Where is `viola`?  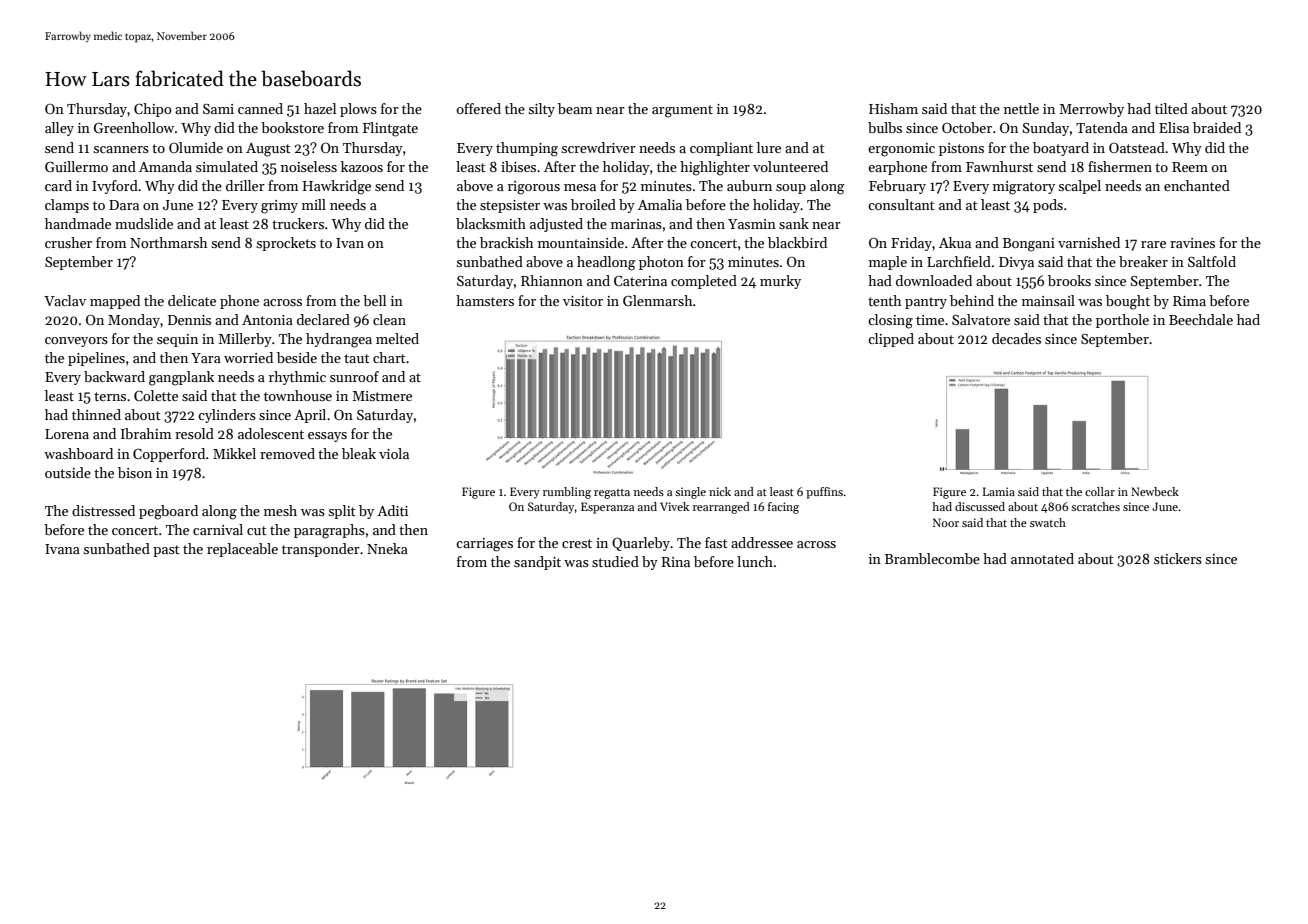 viola is located at coordinates (394, 453).
